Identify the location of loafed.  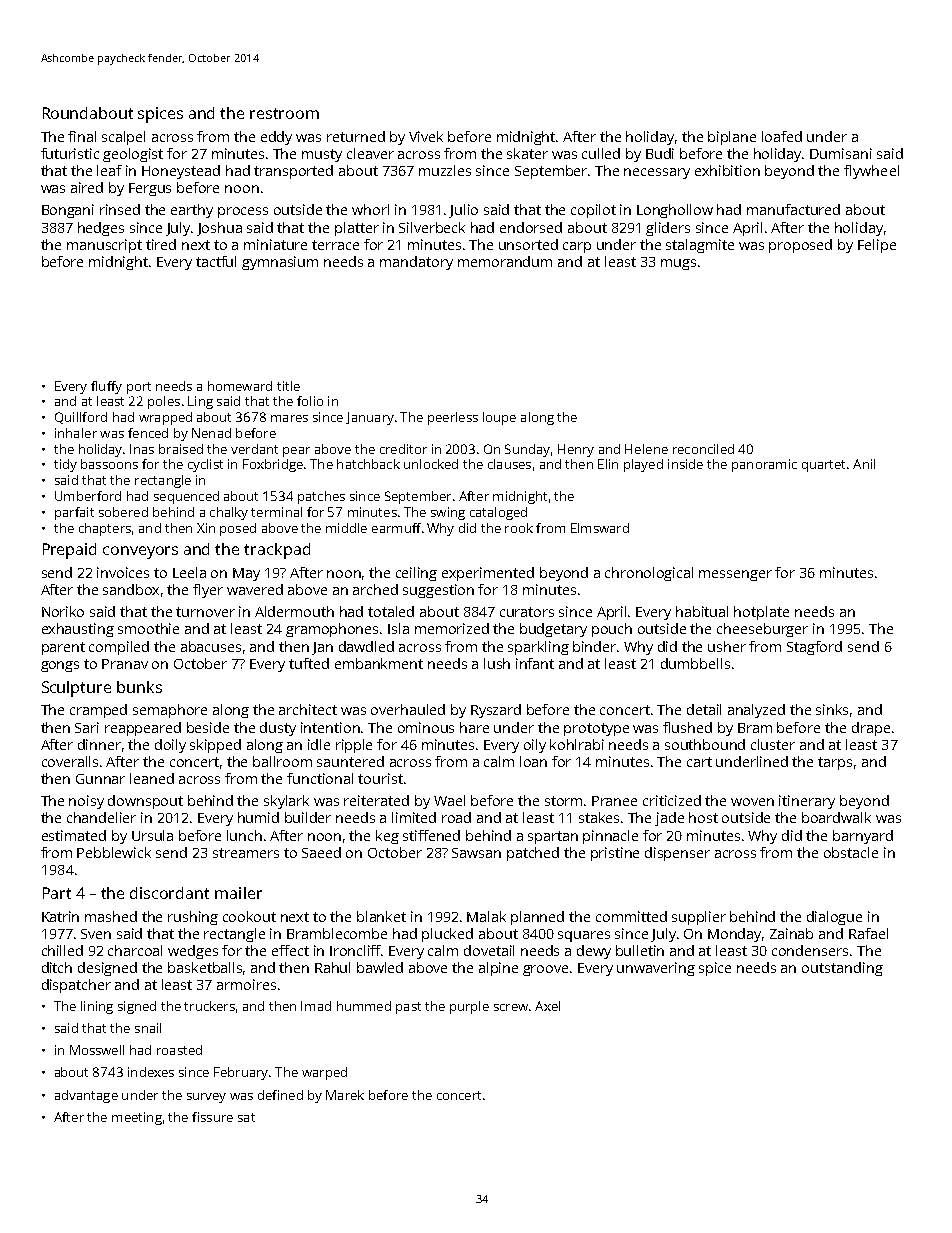
(782, 136).
